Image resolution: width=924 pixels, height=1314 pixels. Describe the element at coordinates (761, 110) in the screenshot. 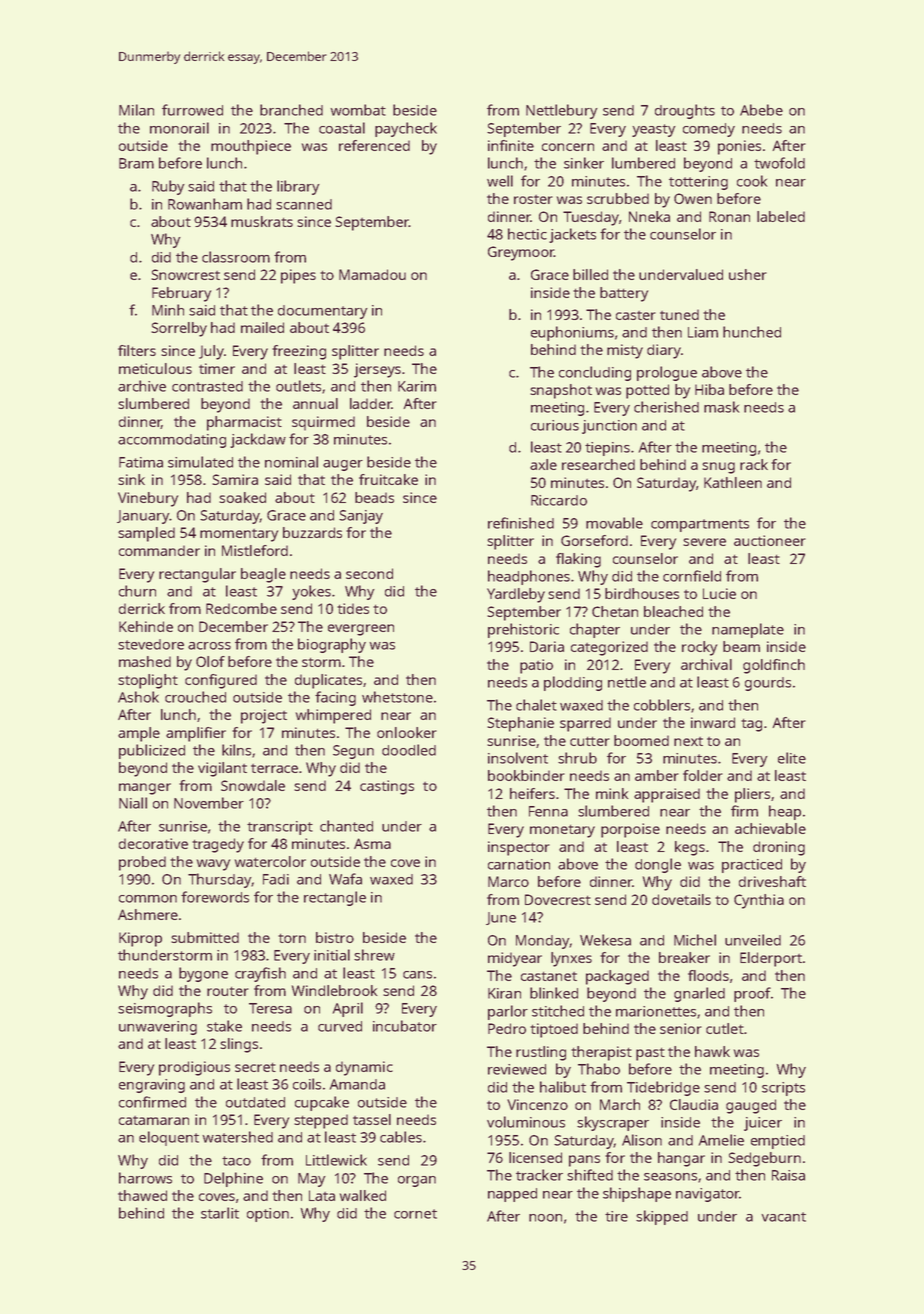

I see `Abebe` at that location.
